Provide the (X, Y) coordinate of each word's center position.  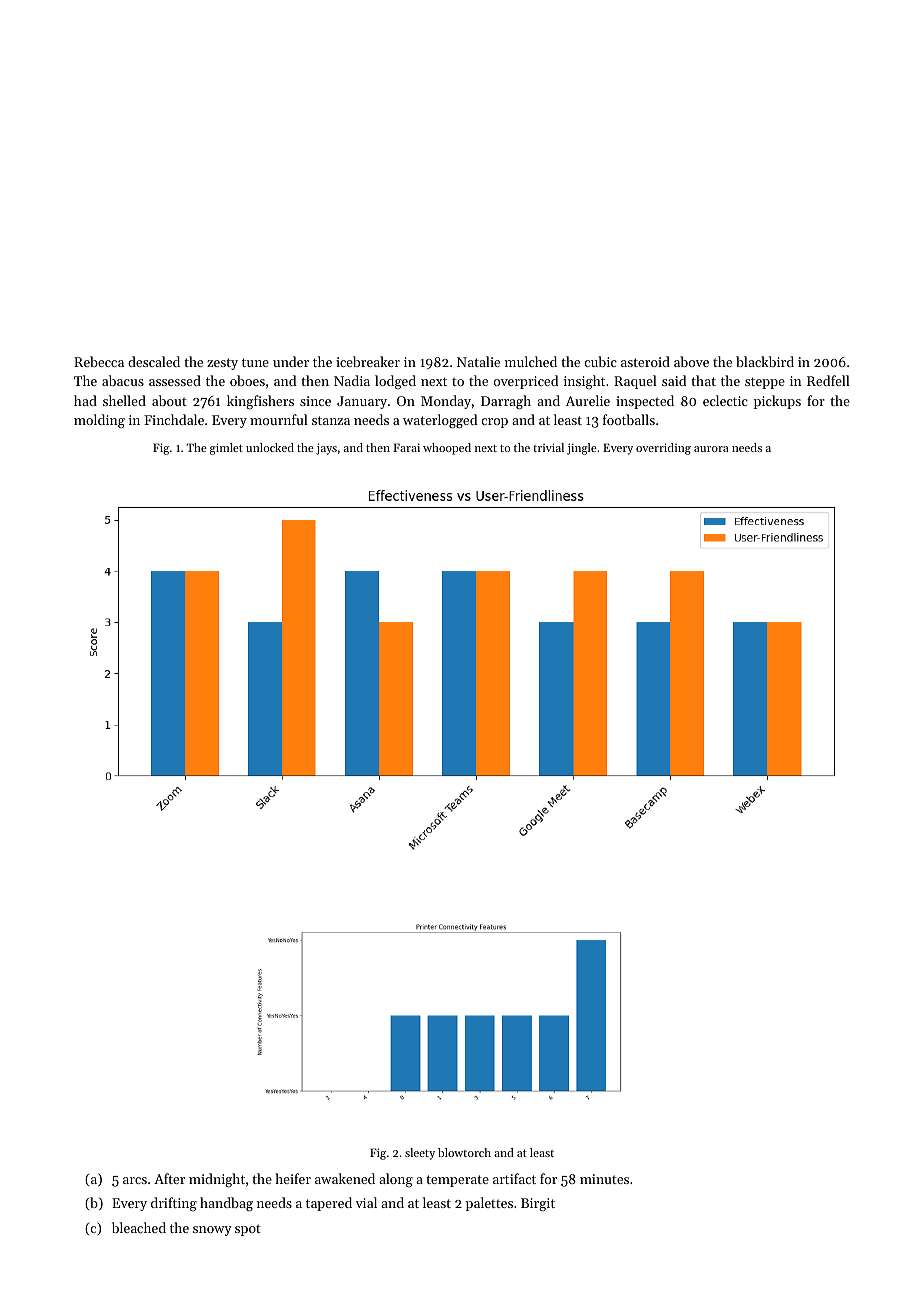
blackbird (765, 361)
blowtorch (464, 1152)
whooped (447, 449)
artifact (514, 1178)
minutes (604, 1179)
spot (248, 1230)
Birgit (538, 1204)
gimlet (226, 449)
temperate (457, 1181)
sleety (420, 1154)
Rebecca (99, 361)
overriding (663, 449)
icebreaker (368, 361)
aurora (711, 449)
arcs (135, 1180)
